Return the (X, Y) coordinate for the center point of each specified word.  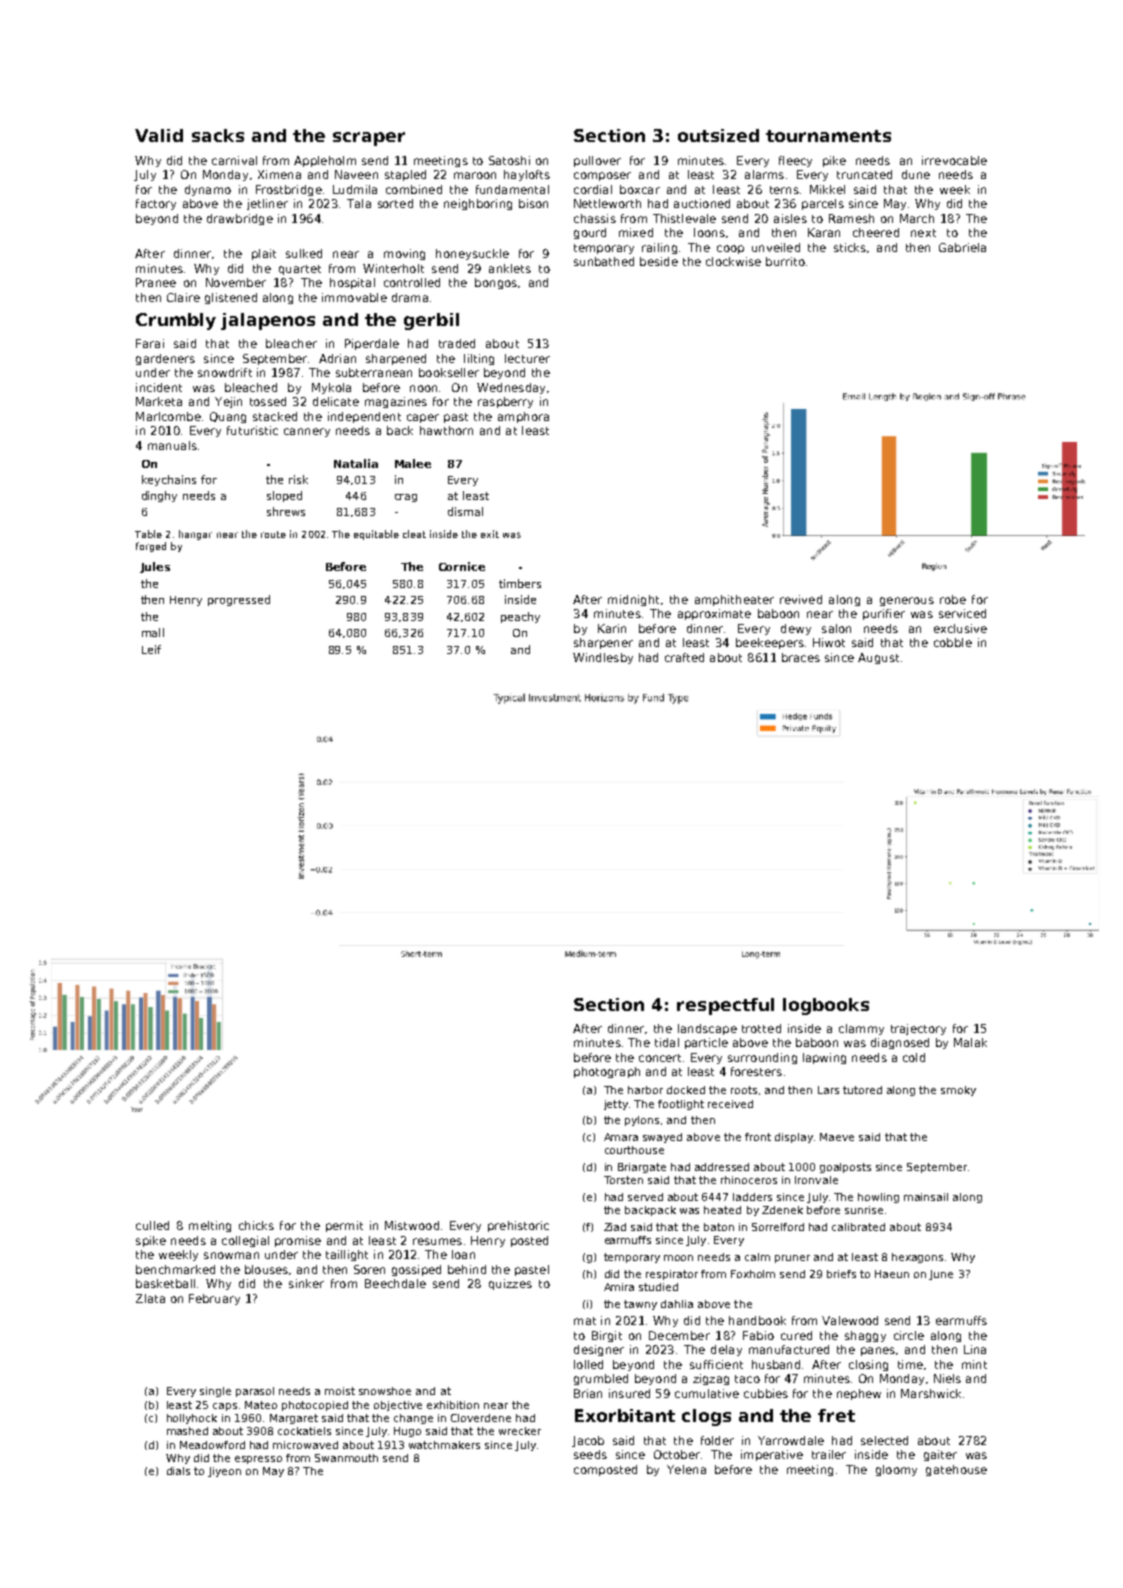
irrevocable (954, 160)
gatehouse (956, 1470)
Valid (159, 135)
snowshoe (385, 1391)
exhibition (453, 1405)
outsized (718, 135)
